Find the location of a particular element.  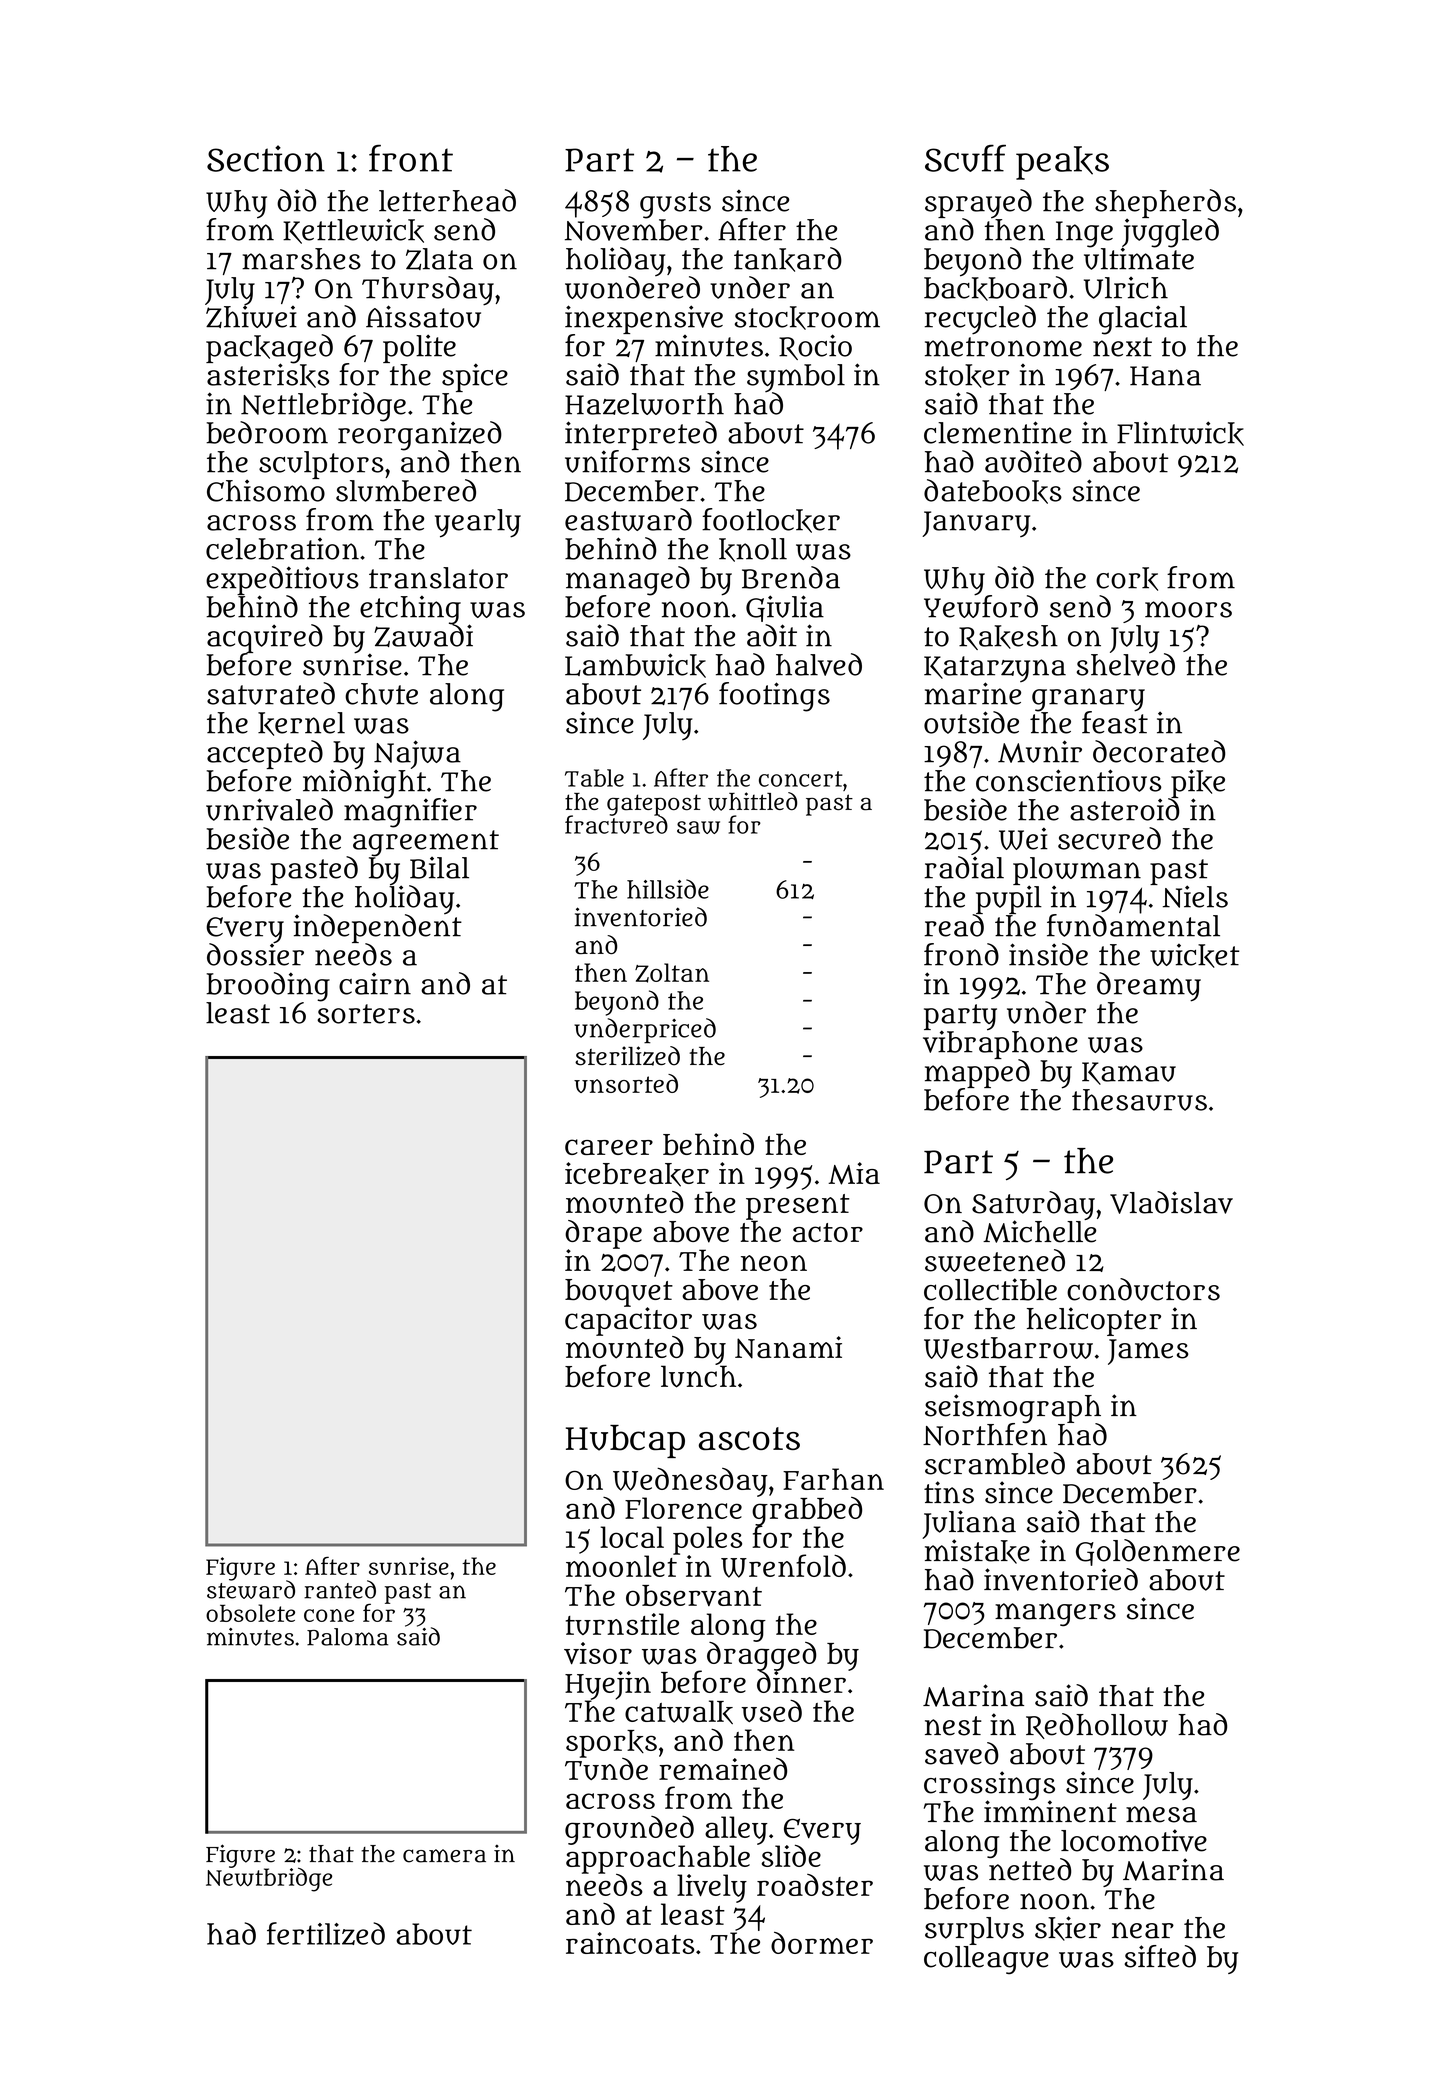

sorters is located at coordinates (366, 1014).
